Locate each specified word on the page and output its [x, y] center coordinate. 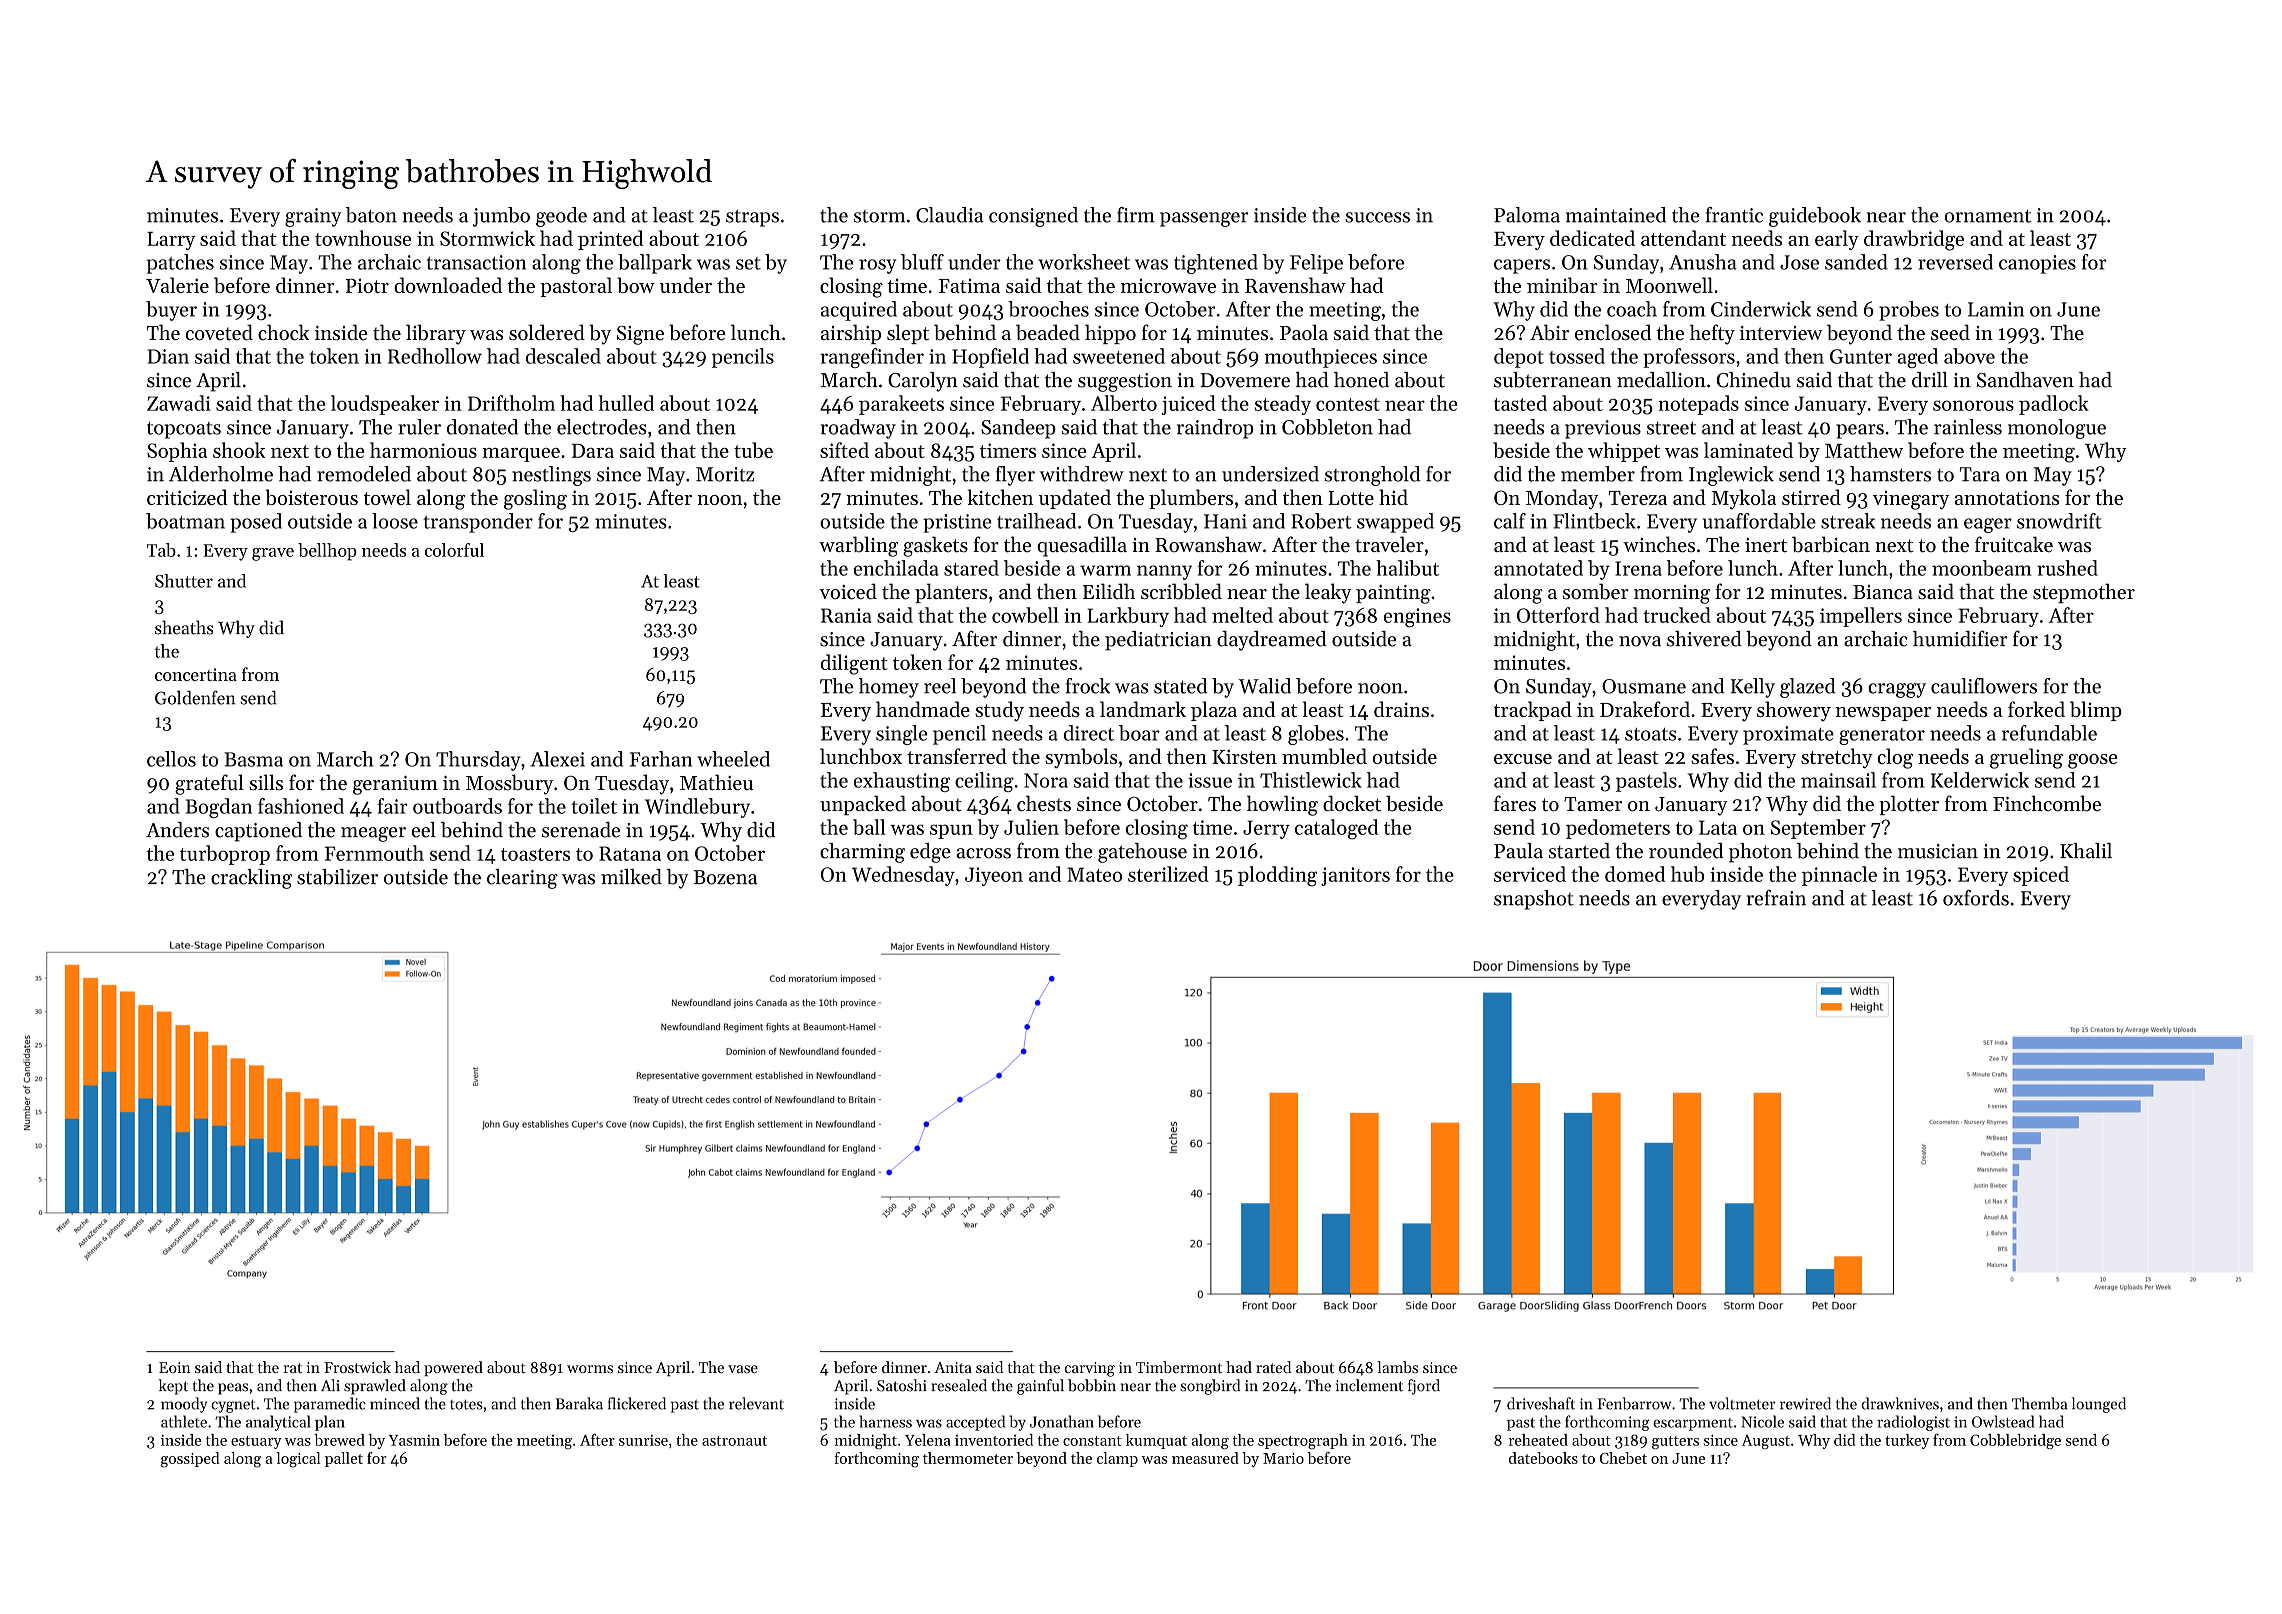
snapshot [1534, 900]
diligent [854, 664]
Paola [1304, 332]
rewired [1805, 1403]
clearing [522, 879]
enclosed [1613, 332]
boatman [185, 521]
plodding [1277, 876]
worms [590, 1369]
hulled [626, 403]
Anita [953, 1367]
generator [1882, 736]
